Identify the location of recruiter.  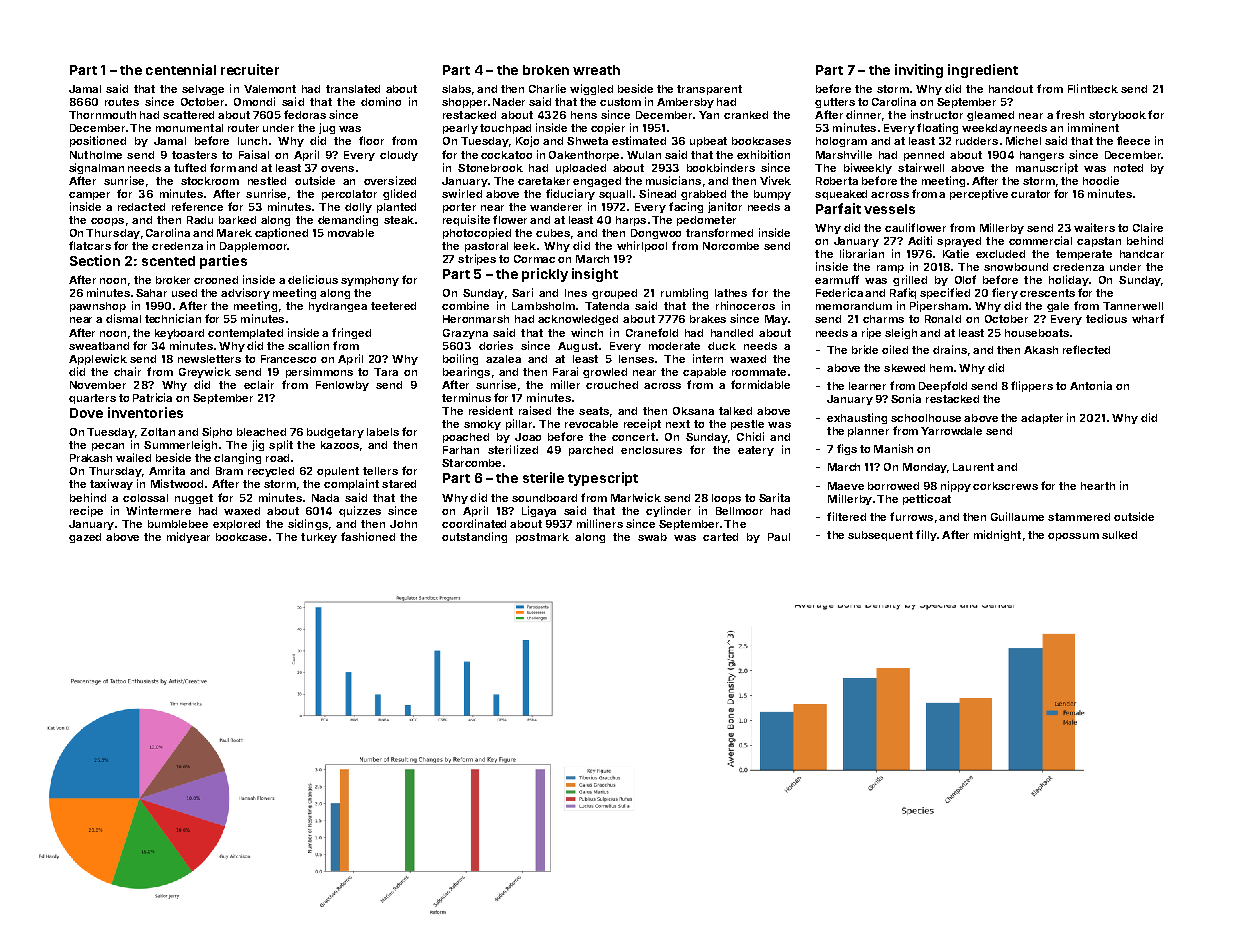
(250, 69).
